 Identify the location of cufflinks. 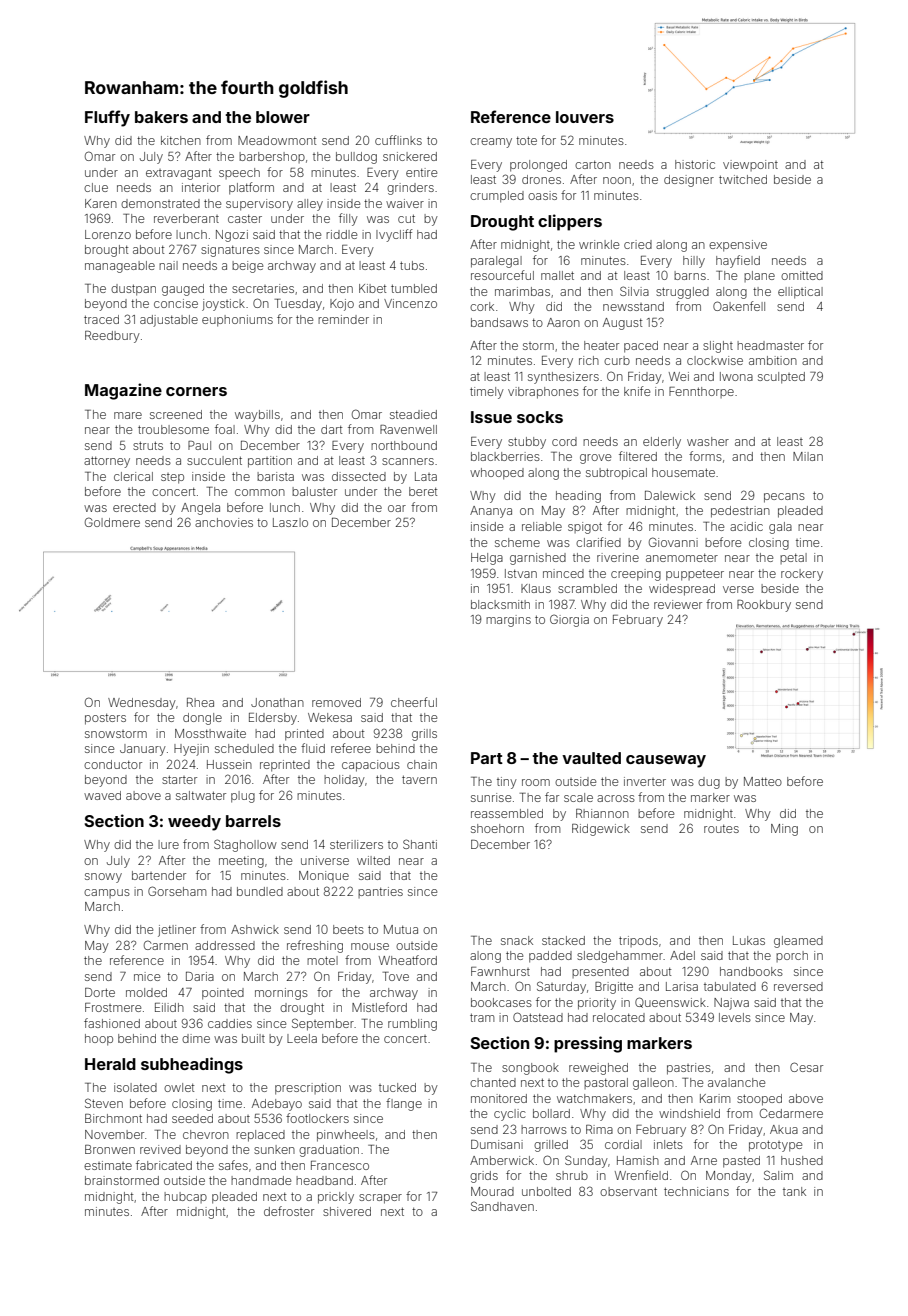
(398, 140).
